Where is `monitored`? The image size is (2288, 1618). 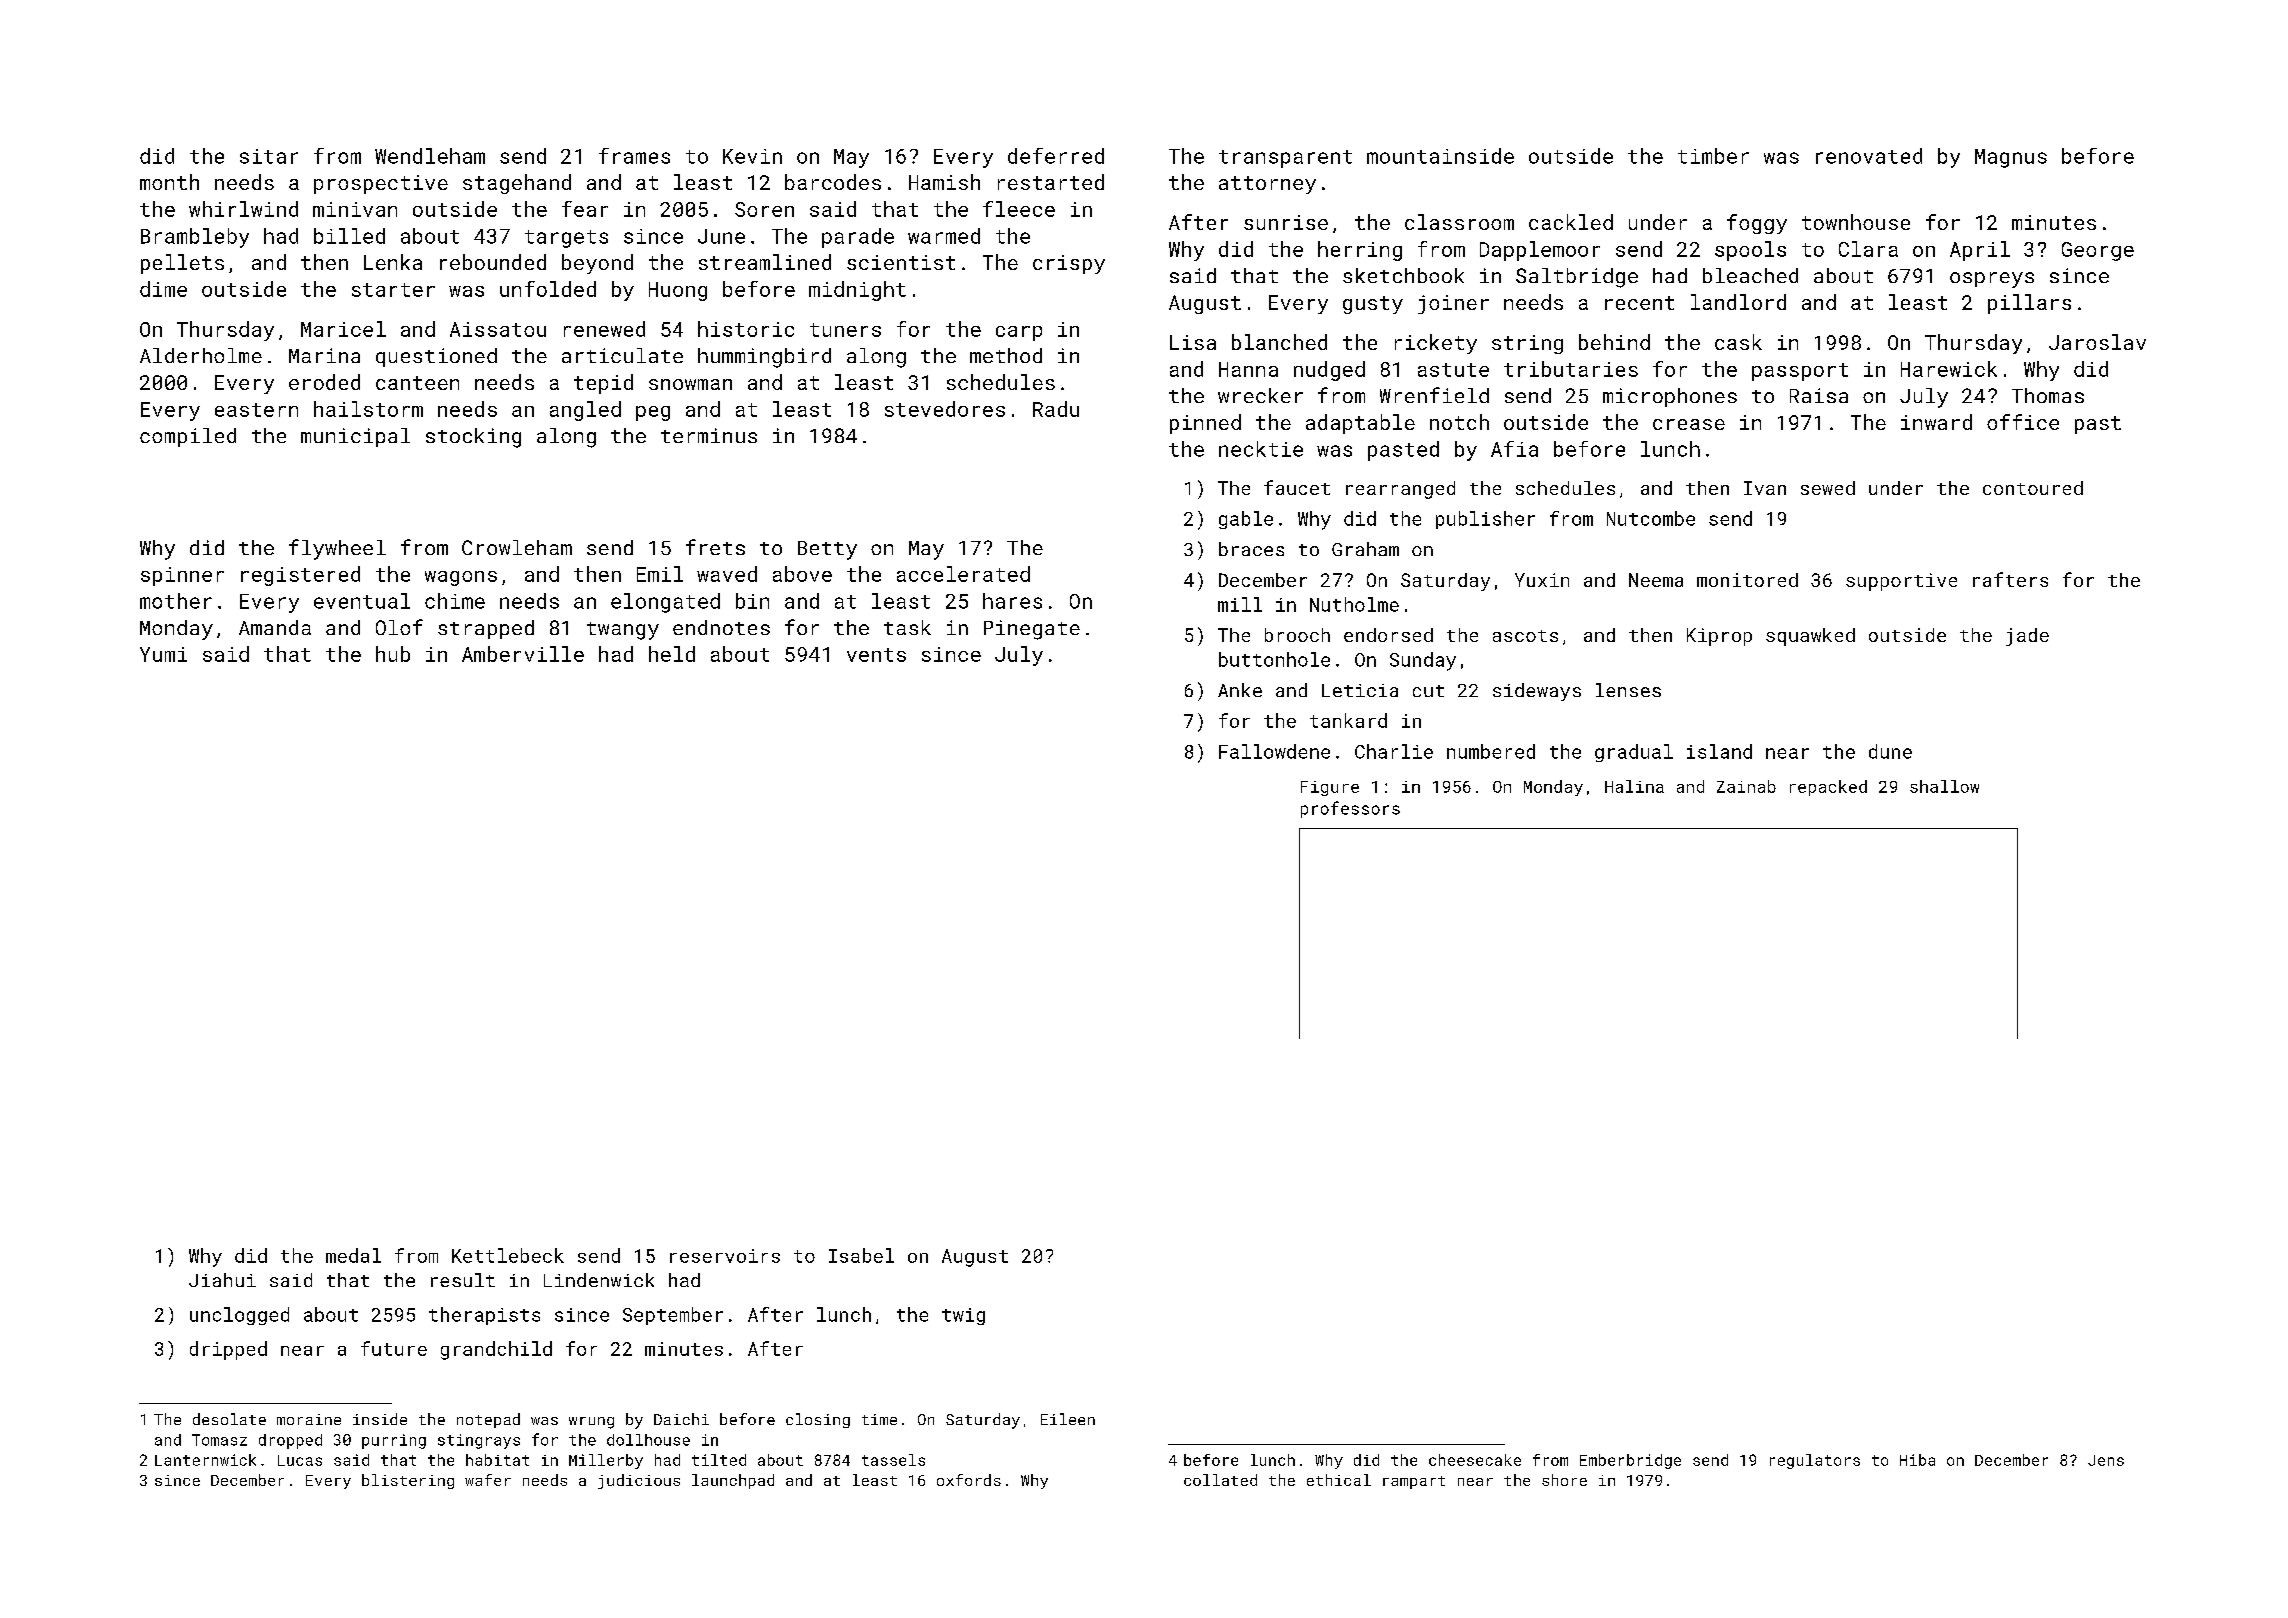
monitored is located at coordinates (1747, 580).
